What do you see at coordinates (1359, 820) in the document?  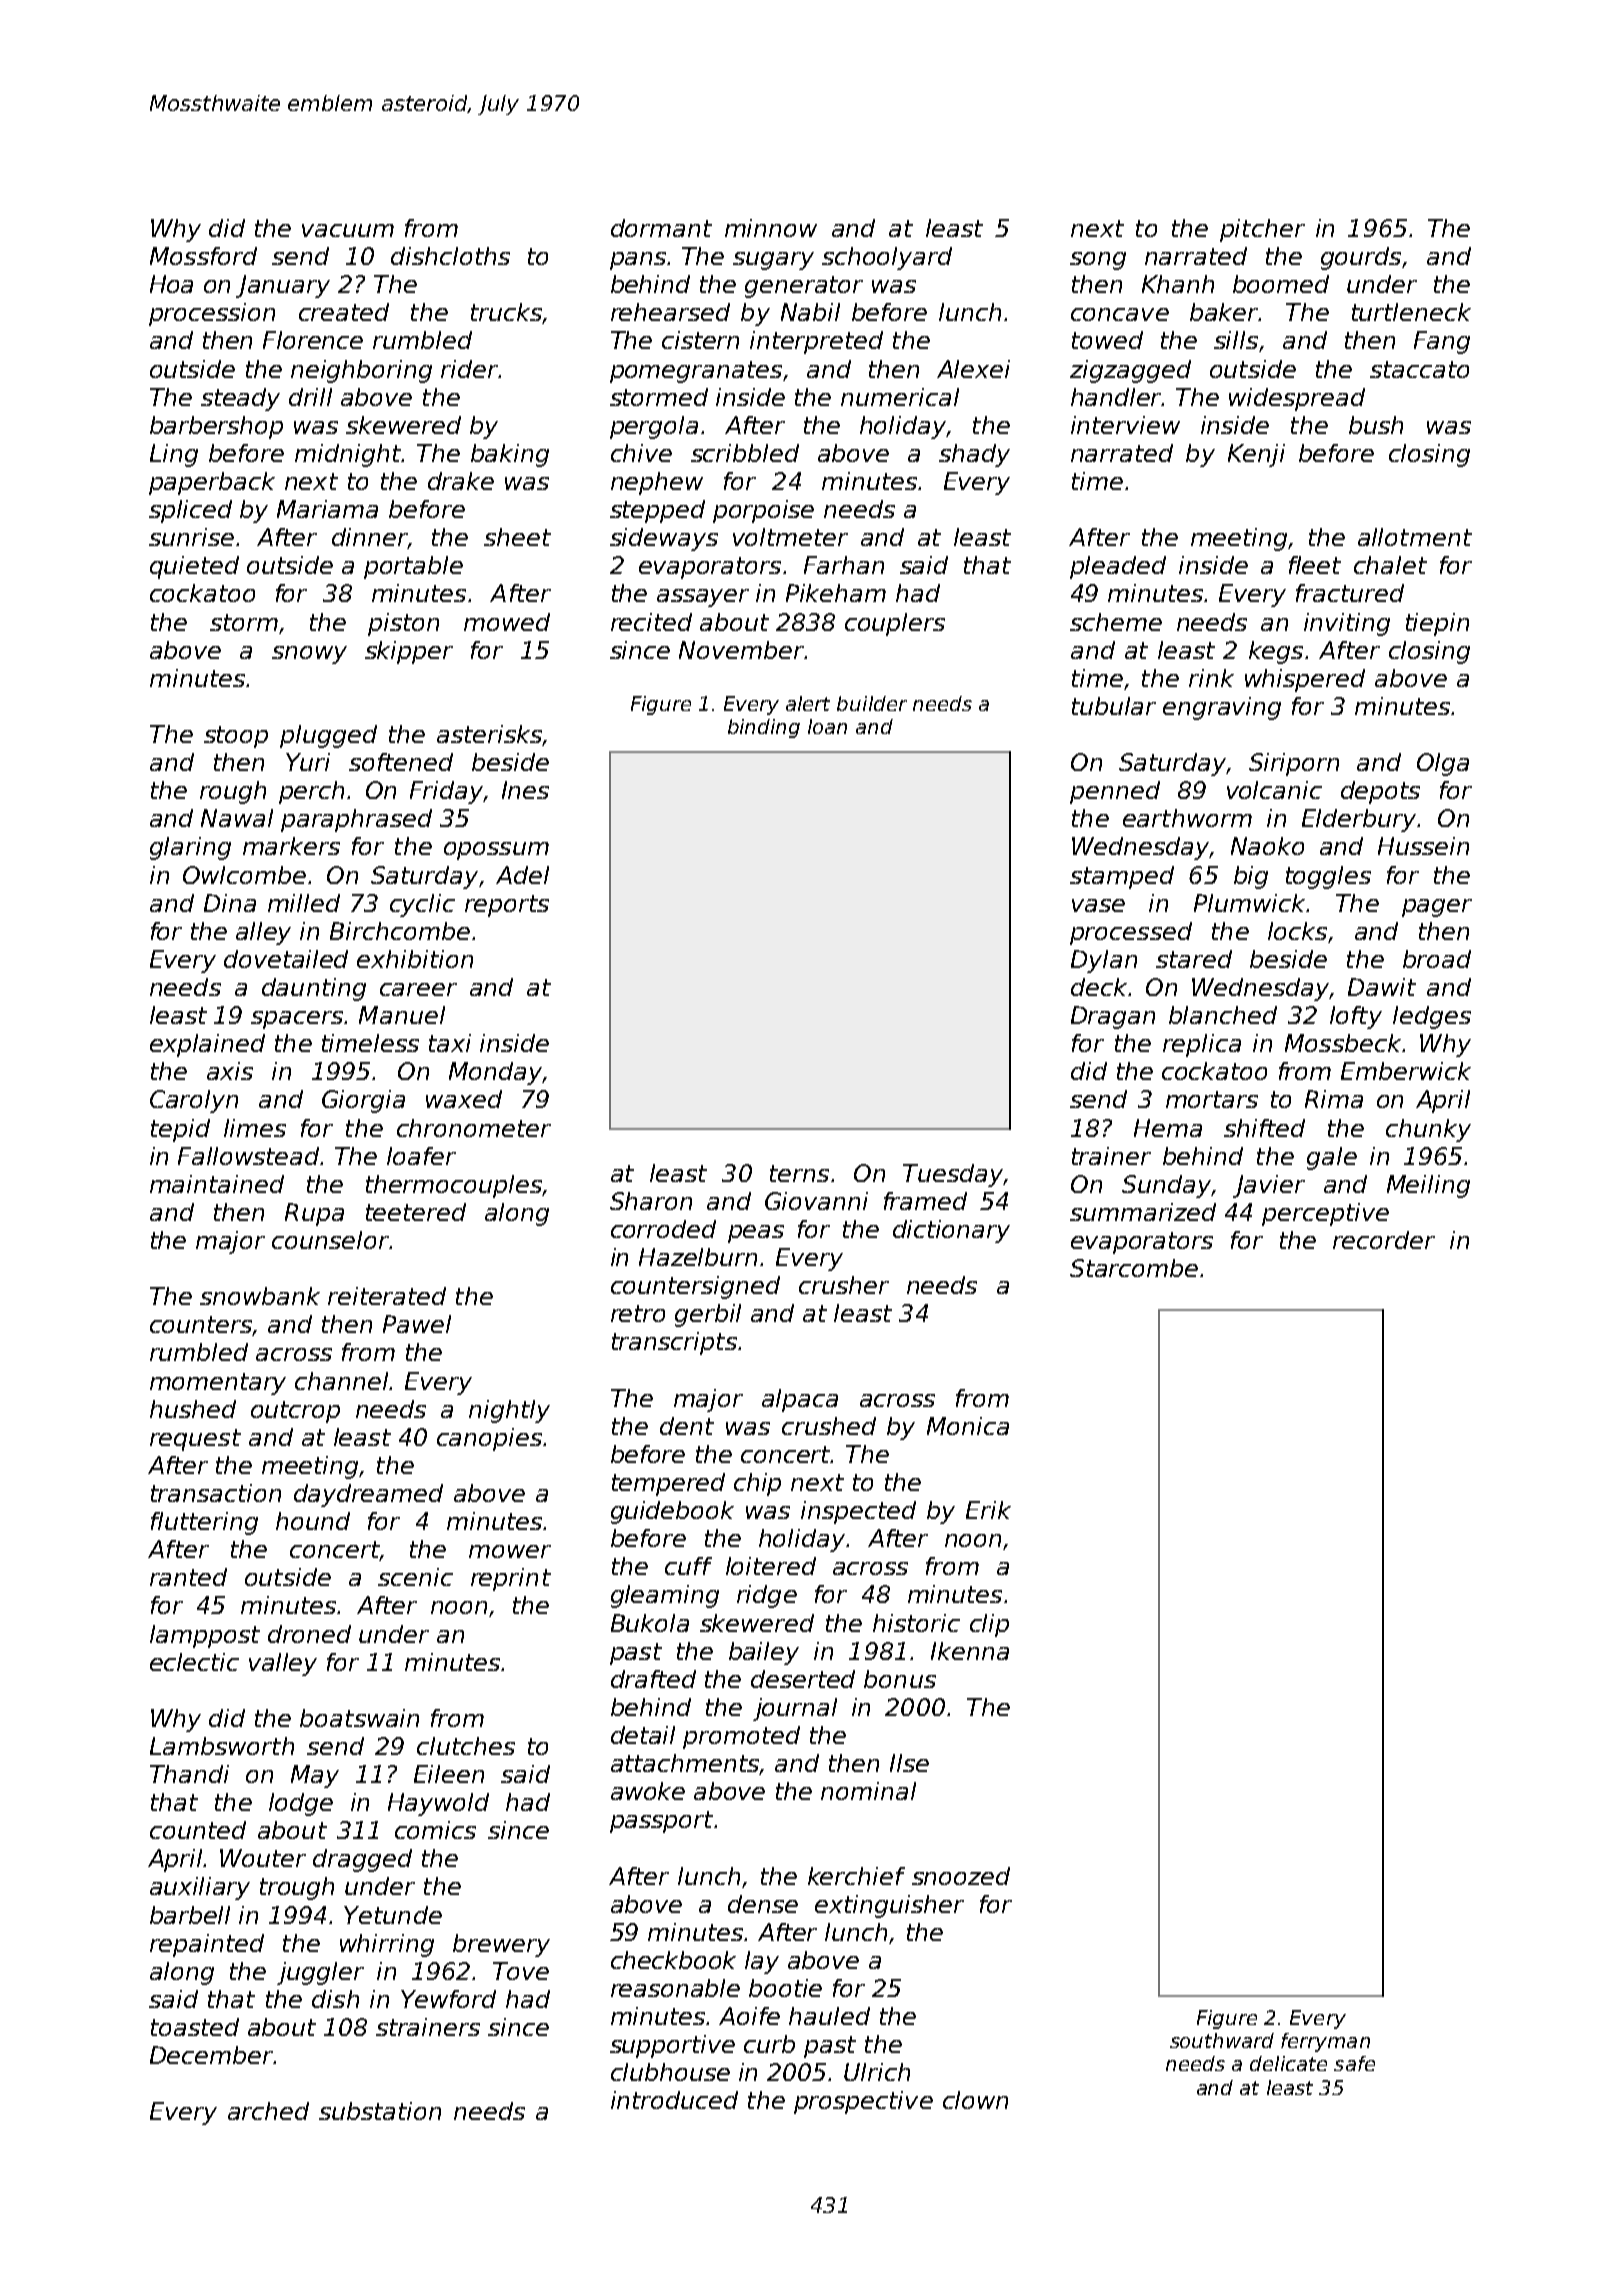 I see `Elderbury` at bounding box center [1359, 820].
